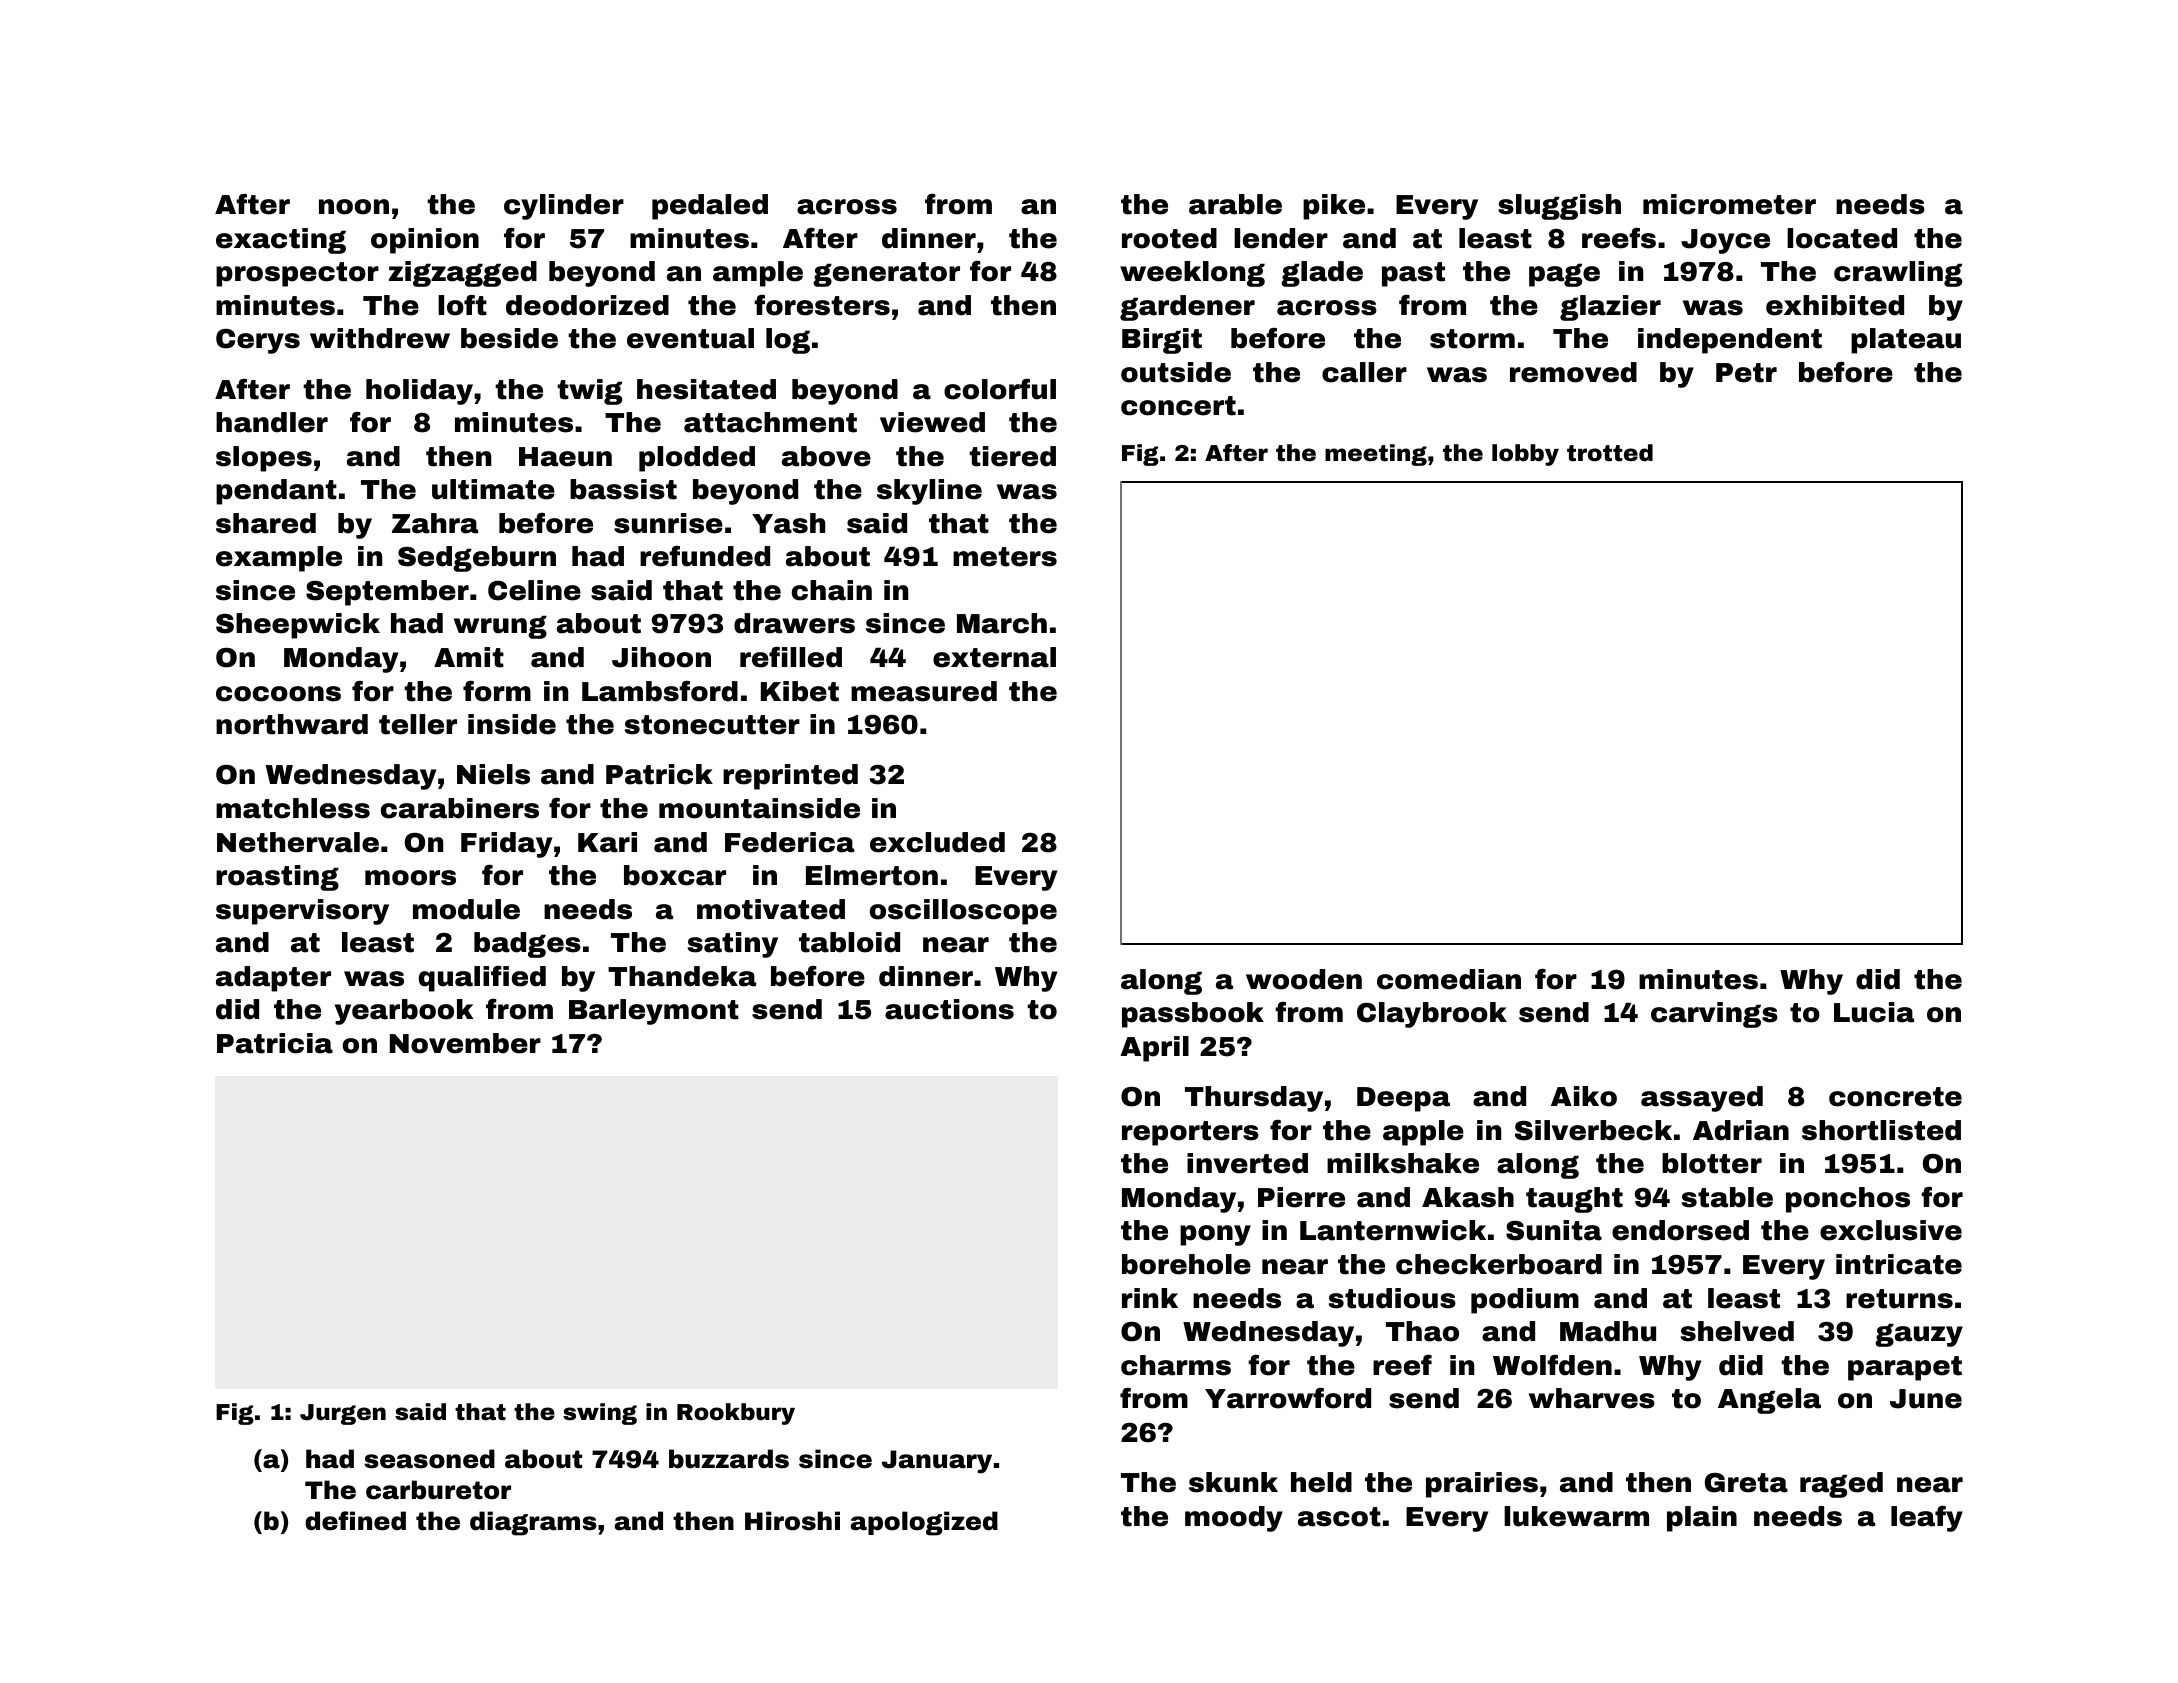 The width and height of the screenshot is (2178, 1683). Describe the element at coordinates (343, 1414) in the screenshot. I see `Jurgen` at that location.
